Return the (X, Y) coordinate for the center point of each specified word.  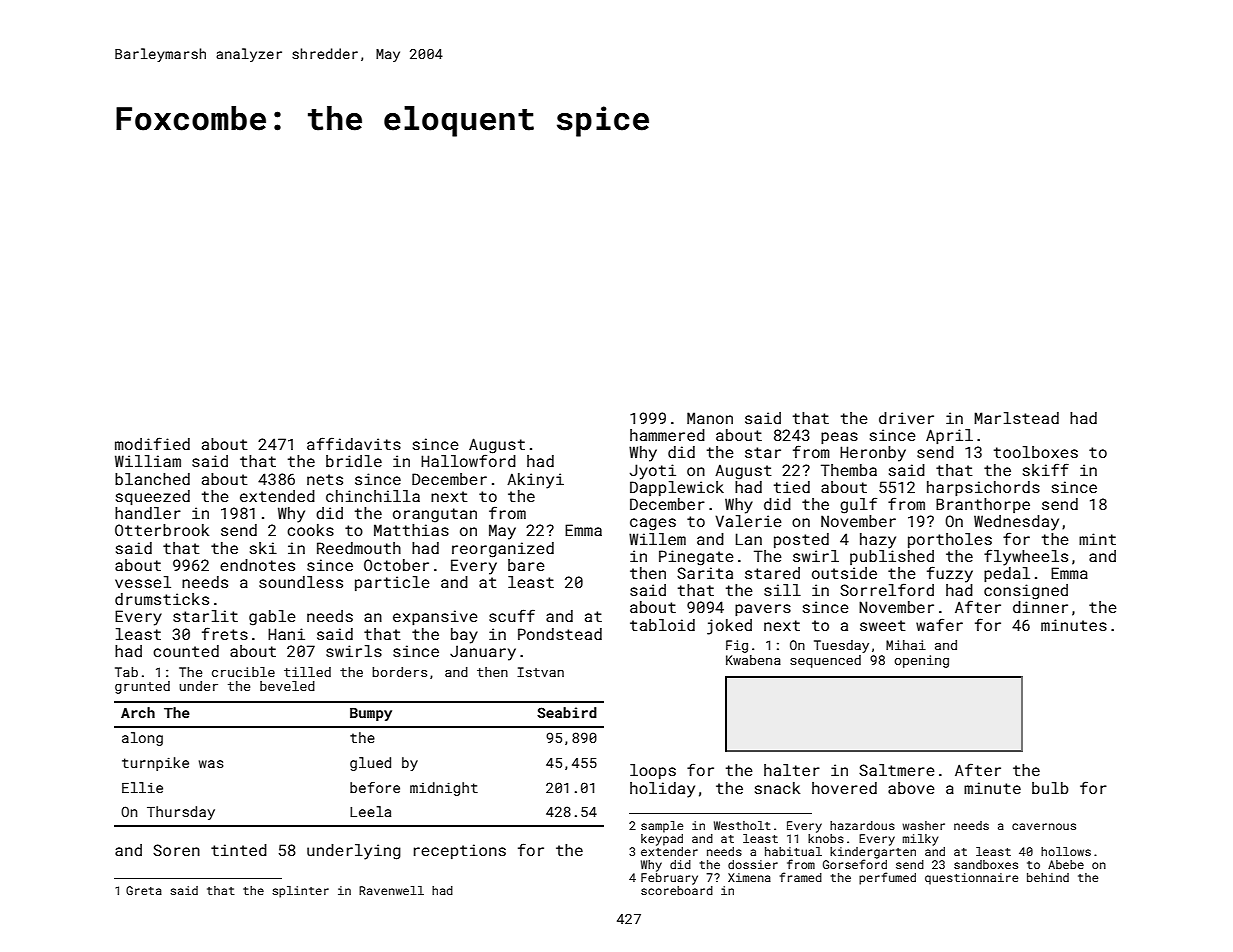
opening (921, 661)
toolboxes (1036, 452)
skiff (1046, 469)
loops (653, 771)
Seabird (567, 712)
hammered (667, 435)
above (911, 788)
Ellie (142, 787)
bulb (1050, 788)
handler (148, 513)
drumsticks (162, 599)
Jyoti (653, 472)
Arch (138, 712)
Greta (144, 890)
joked (729, 627)
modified (152, 443)
